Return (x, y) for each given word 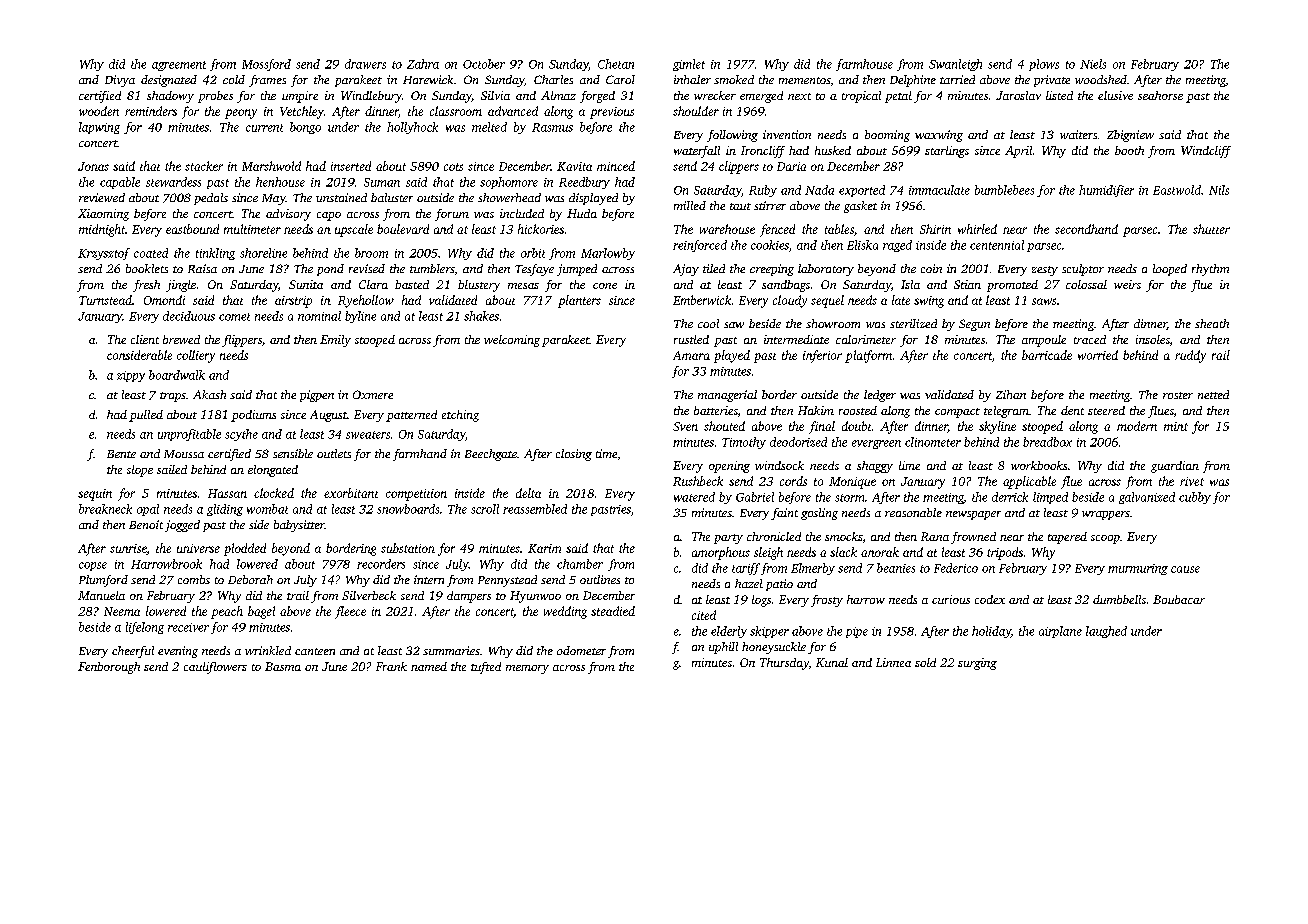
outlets (334, 453)
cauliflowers (215, 668)
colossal (1086, 284)
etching (460, 416)
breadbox (1047, 442)
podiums (253, 416)
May (274, 199)
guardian (1175, 467)
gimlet (689, 65)
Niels (1093, 64)
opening (729, 467)
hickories (541, 229)
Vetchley (302, 112)
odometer (581, 650)
